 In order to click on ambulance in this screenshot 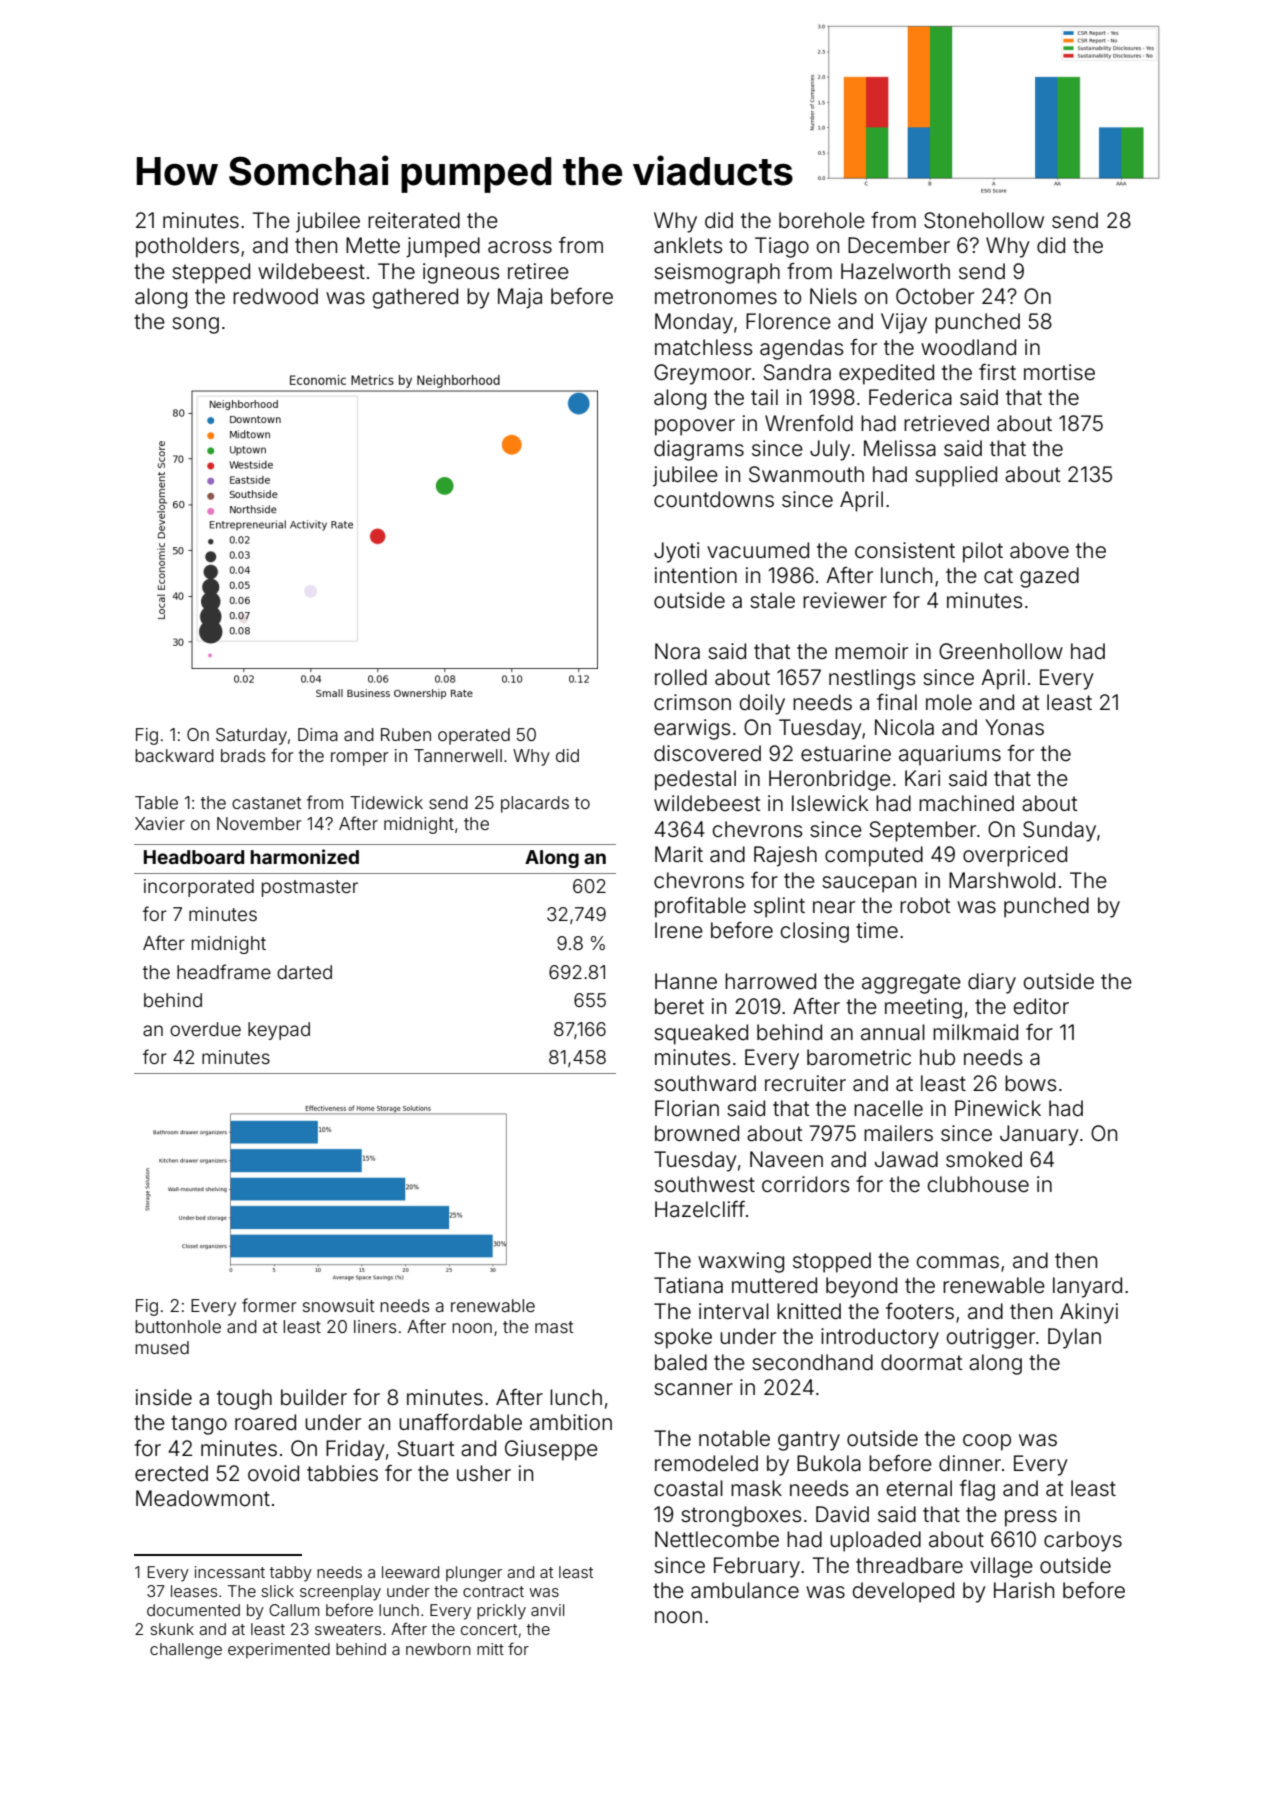, I will do `click(745, 1590)`.
